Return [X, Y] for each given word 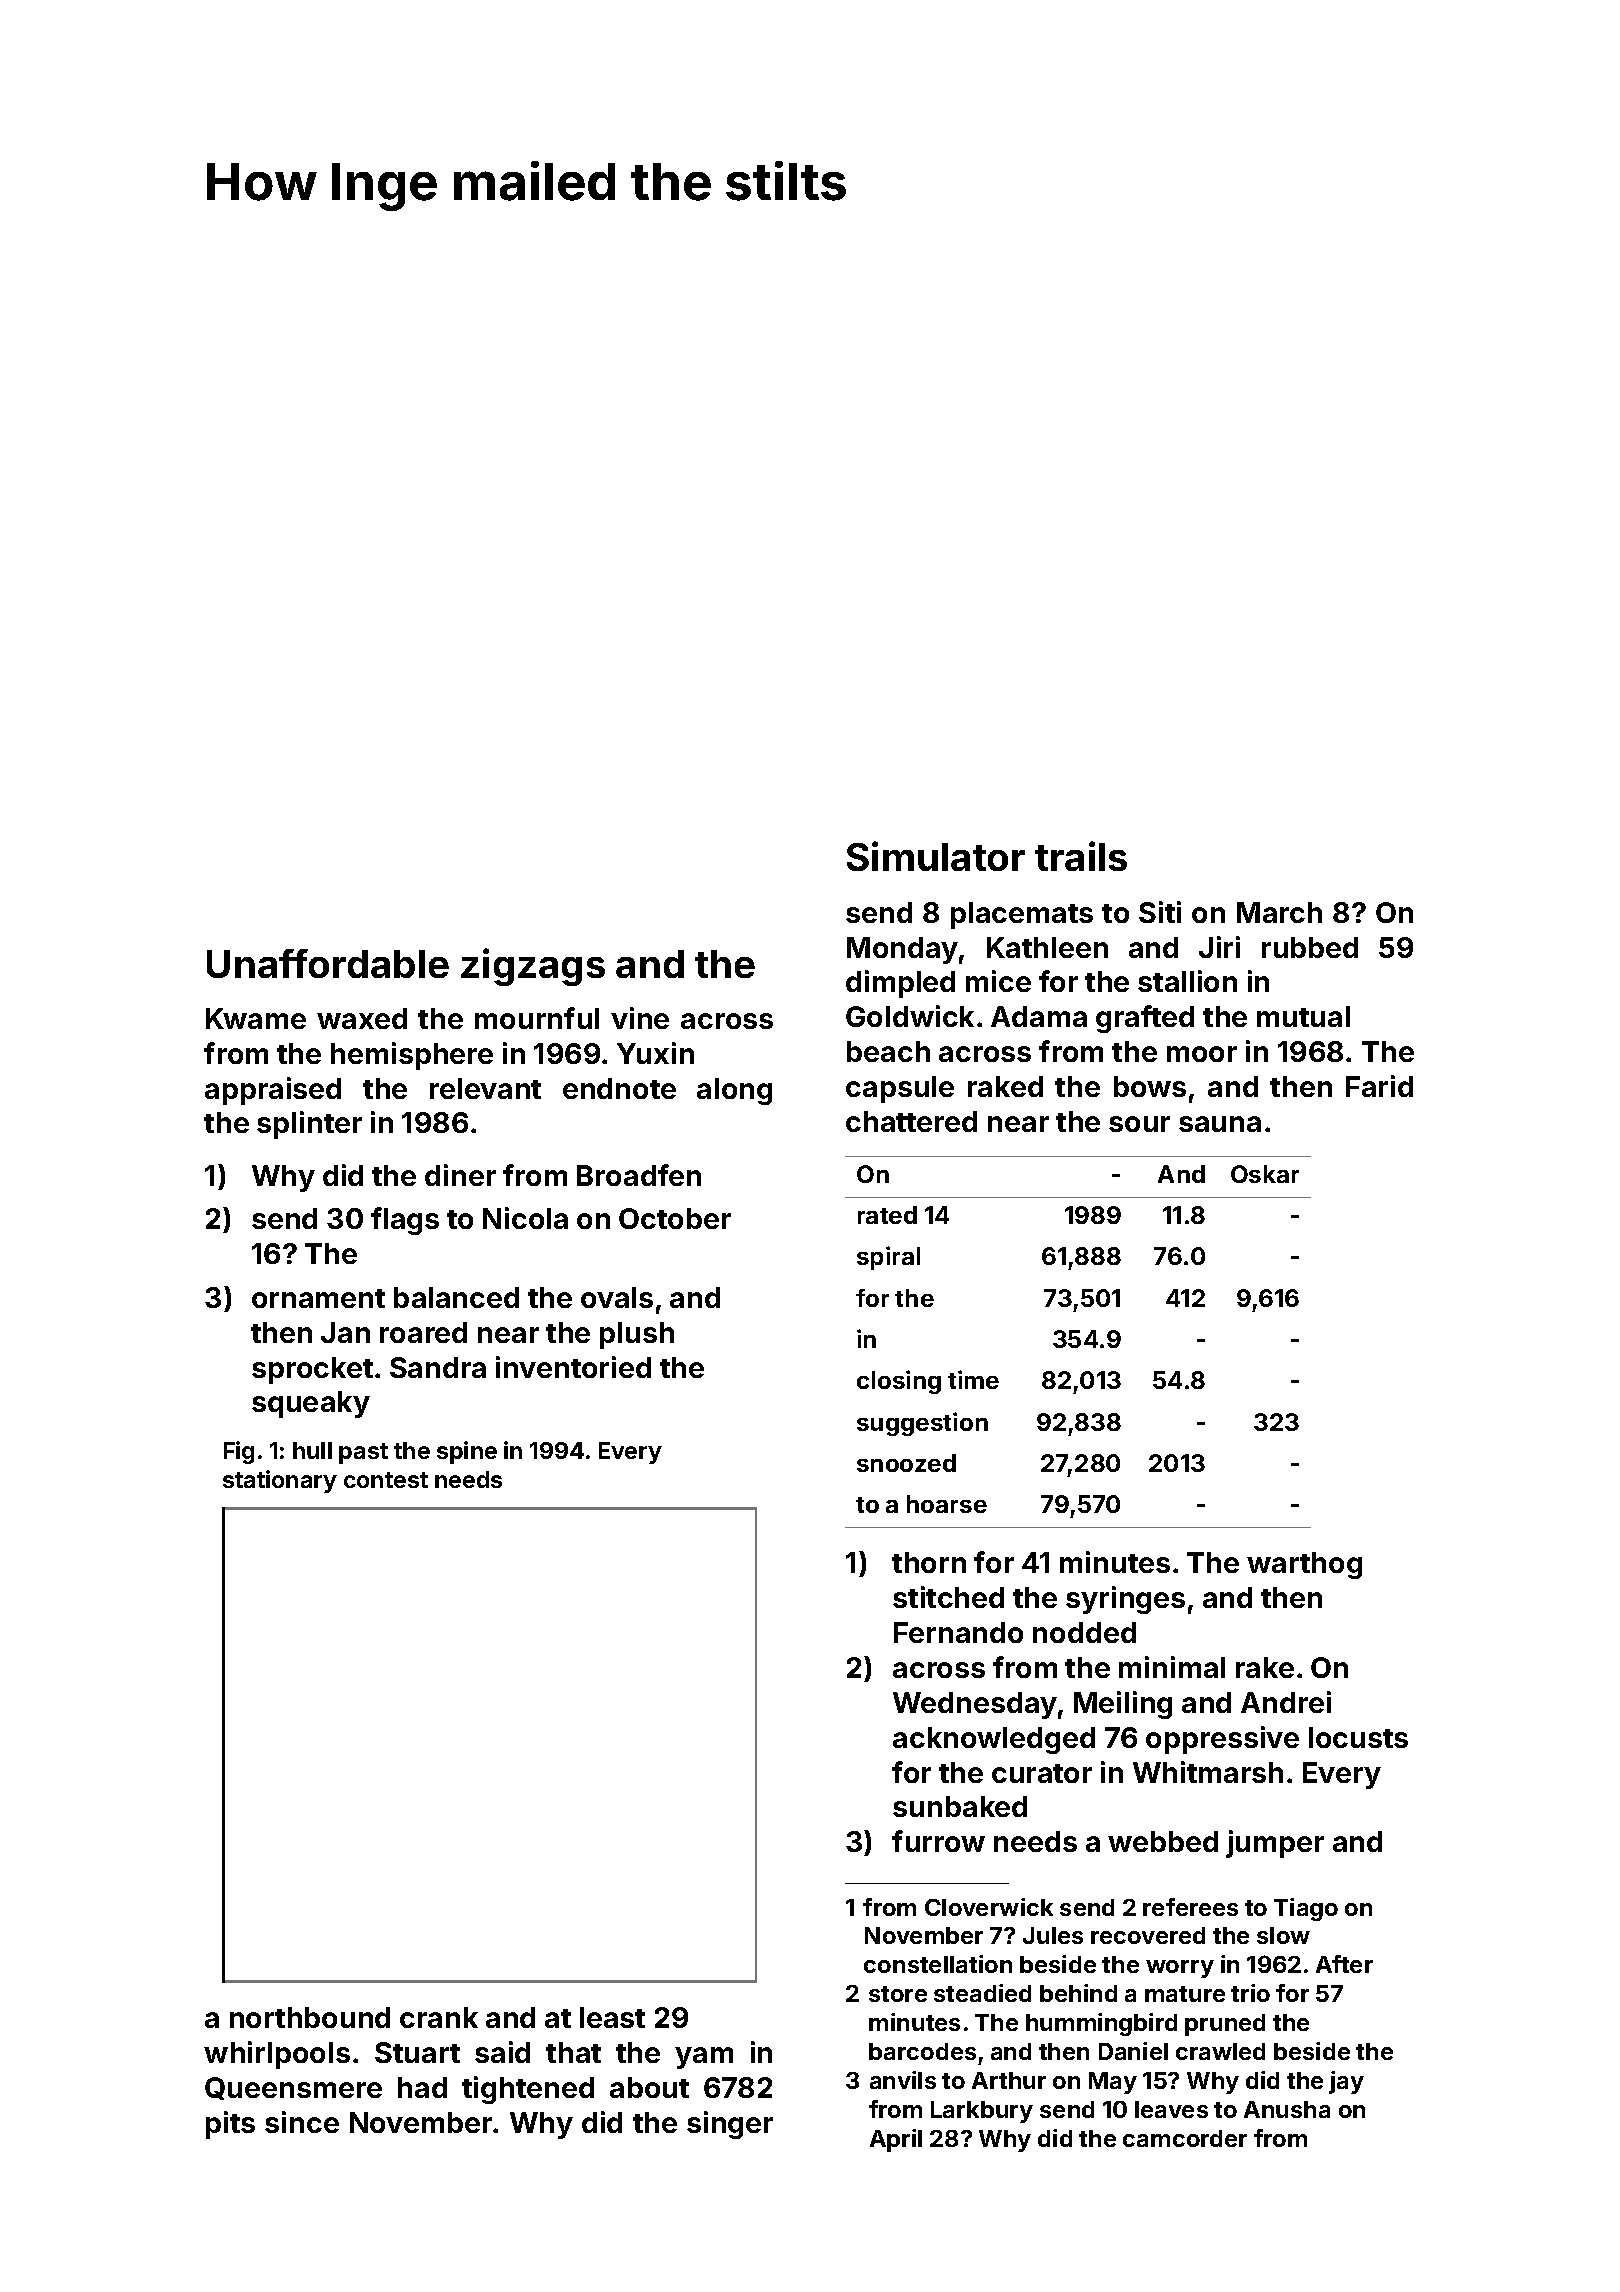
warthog [1304, 1565]
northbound [310, 2017]
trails [1081, 856]
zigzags [533, 967]
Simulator [936, 856]
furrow [938, 1841]
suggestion [922, 1424]
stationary [280, 1481]
